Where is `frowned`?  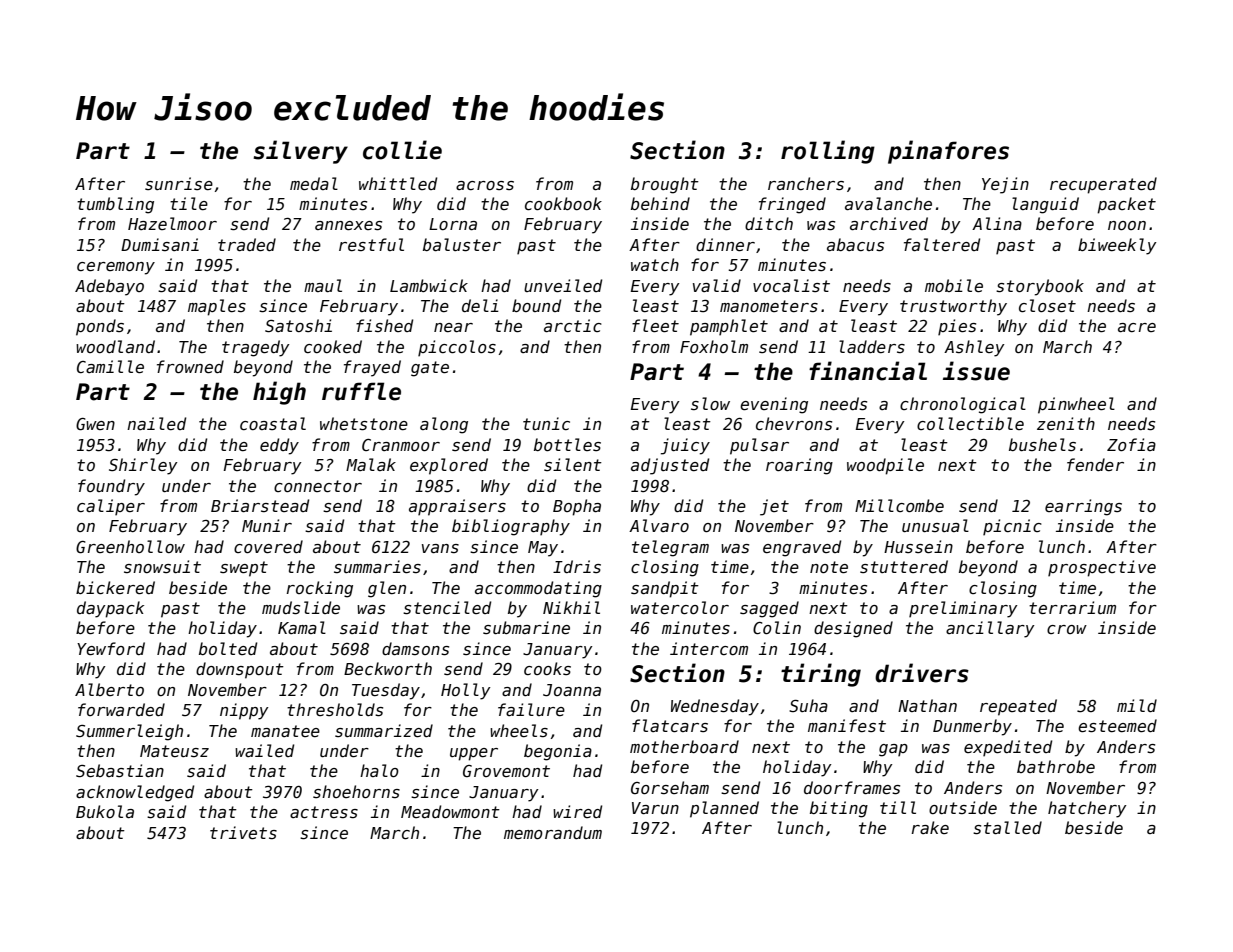 frowned is located at coordinates (190, 366).
